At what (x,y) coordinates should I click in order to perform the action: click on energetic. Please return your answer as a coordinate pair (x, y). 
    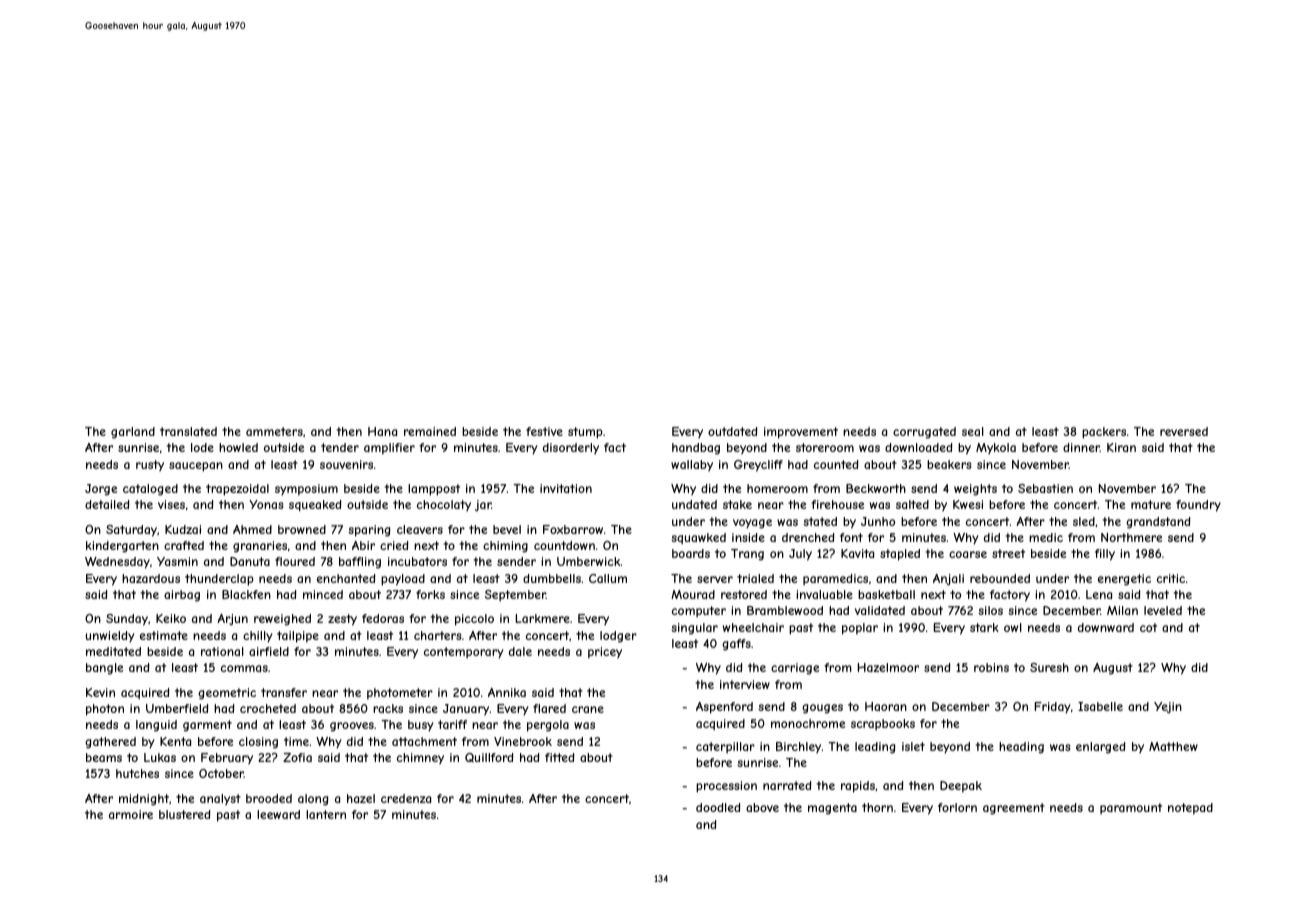
    Looking at the image, I should click on (1124, 580).
